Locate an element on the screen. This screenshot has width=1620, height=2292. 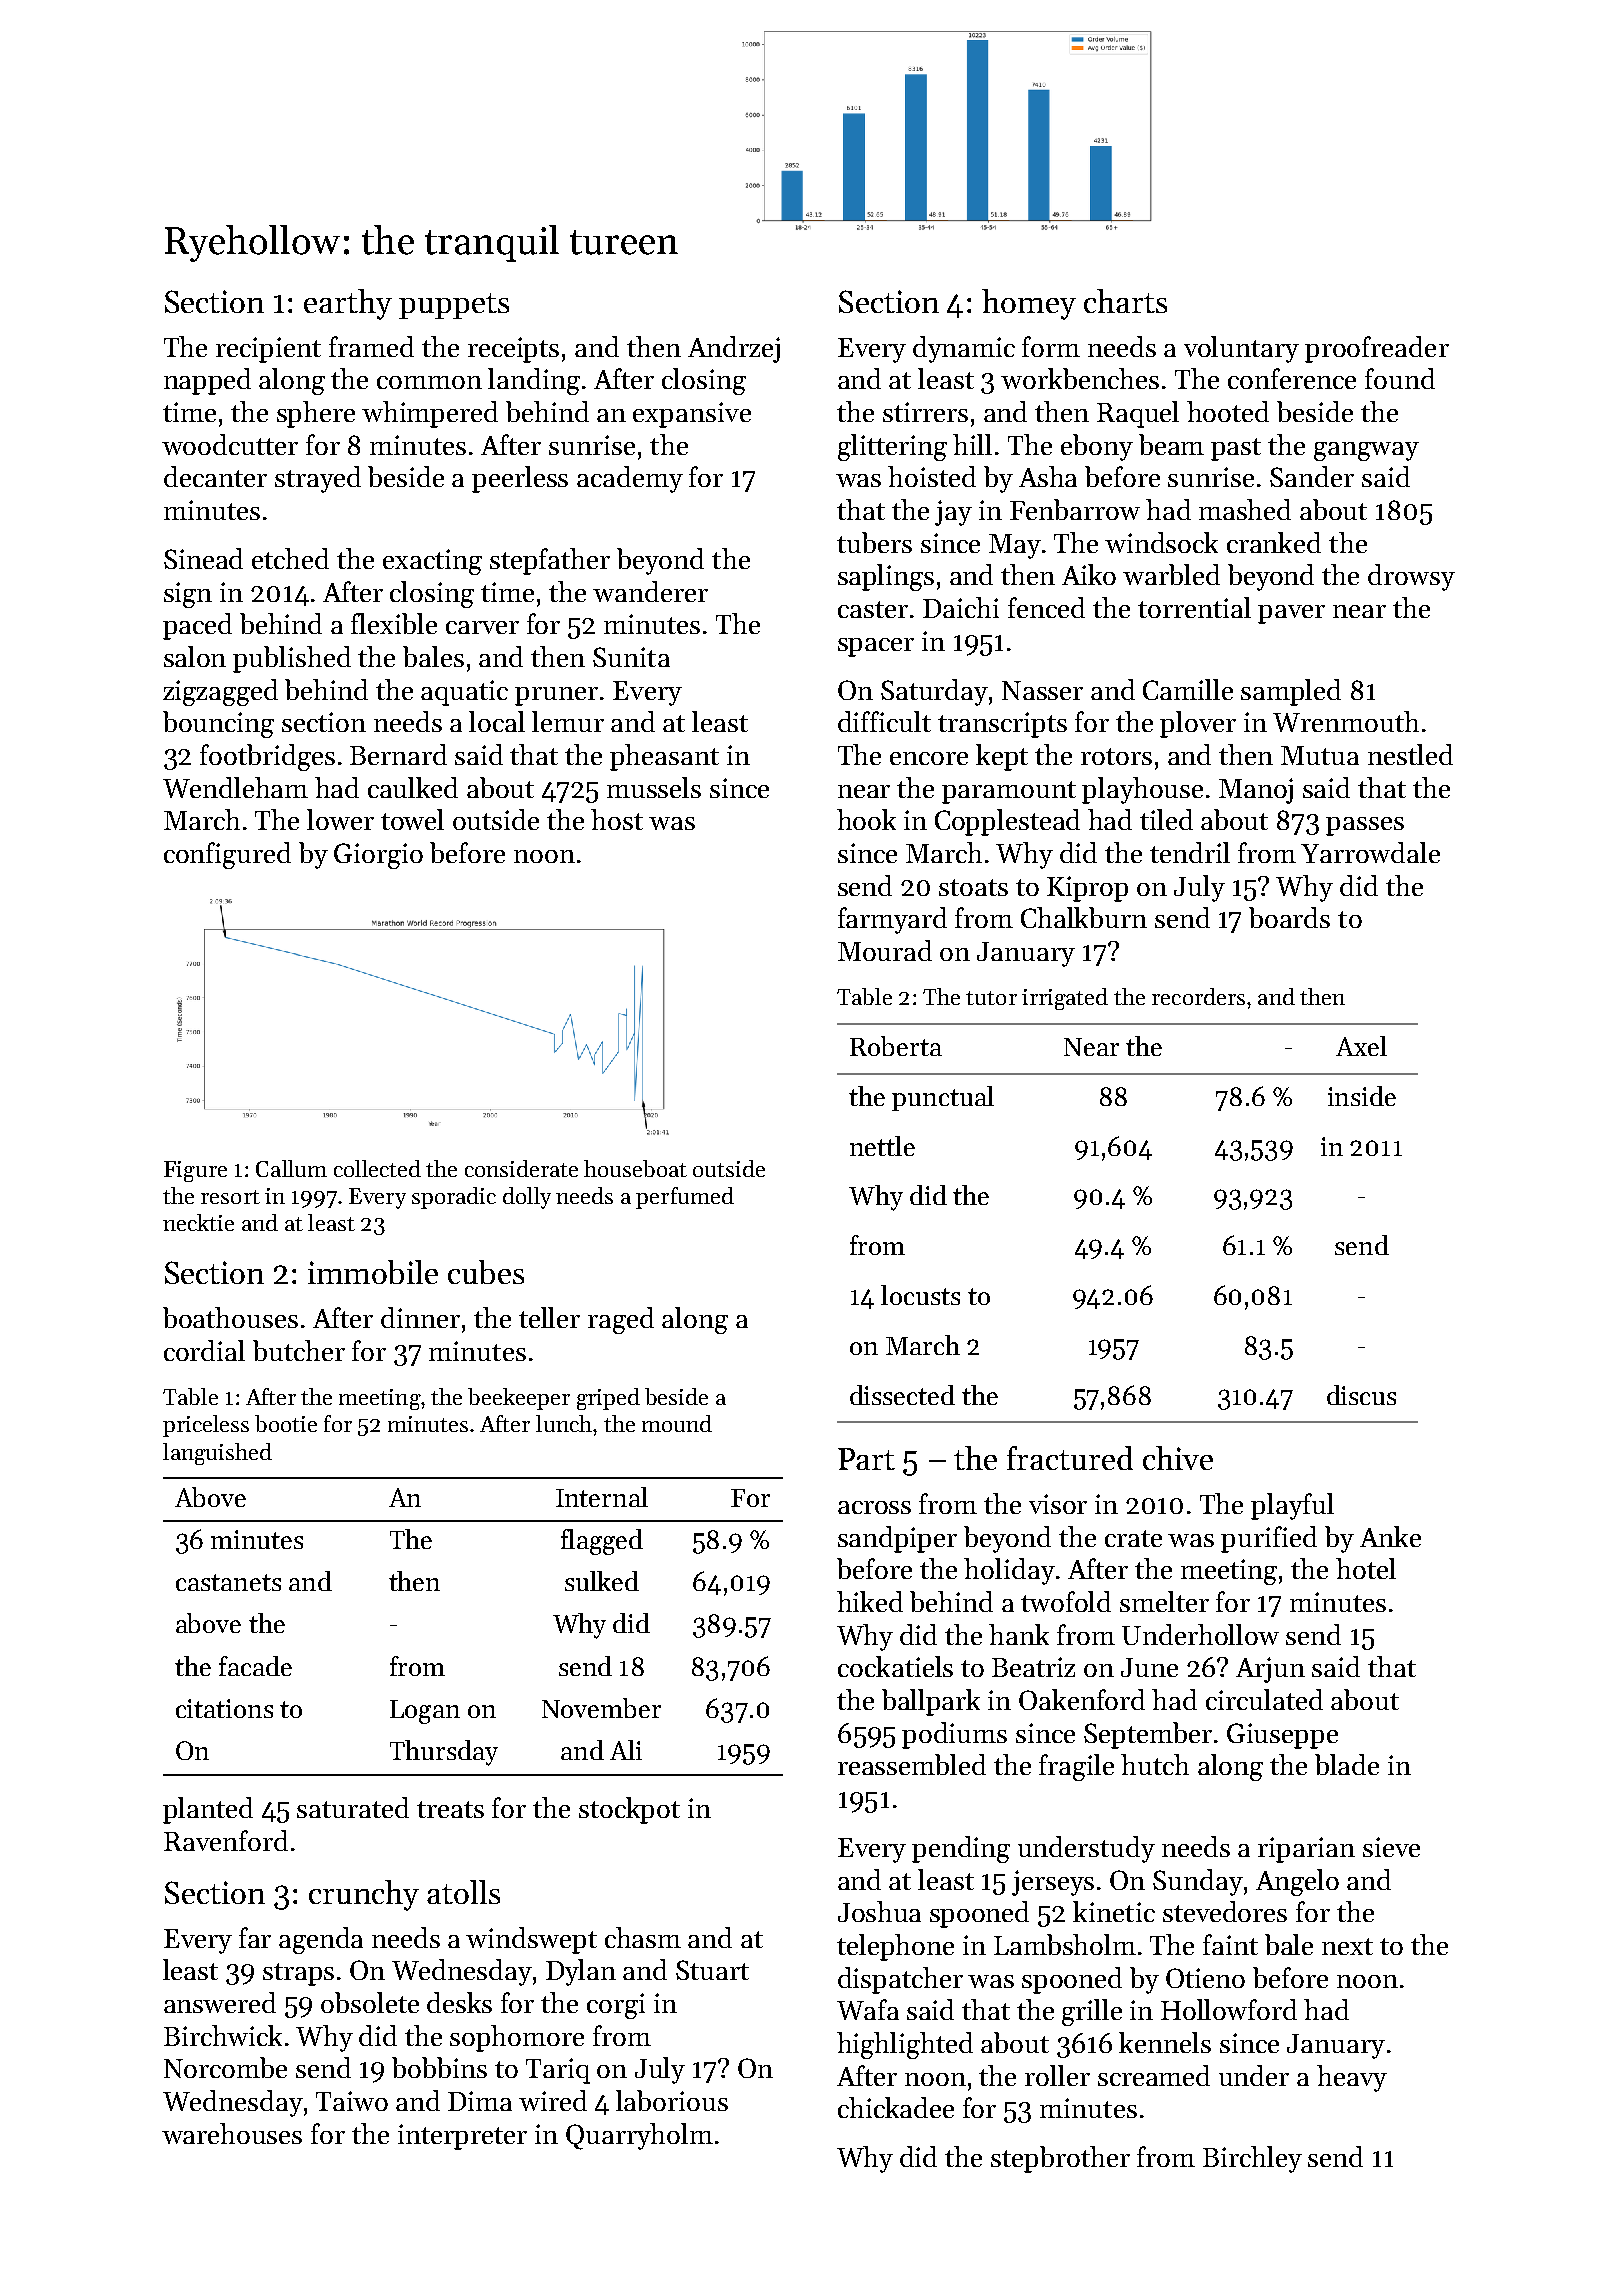
Quarryholm is located at coordinates (639, 2136).
